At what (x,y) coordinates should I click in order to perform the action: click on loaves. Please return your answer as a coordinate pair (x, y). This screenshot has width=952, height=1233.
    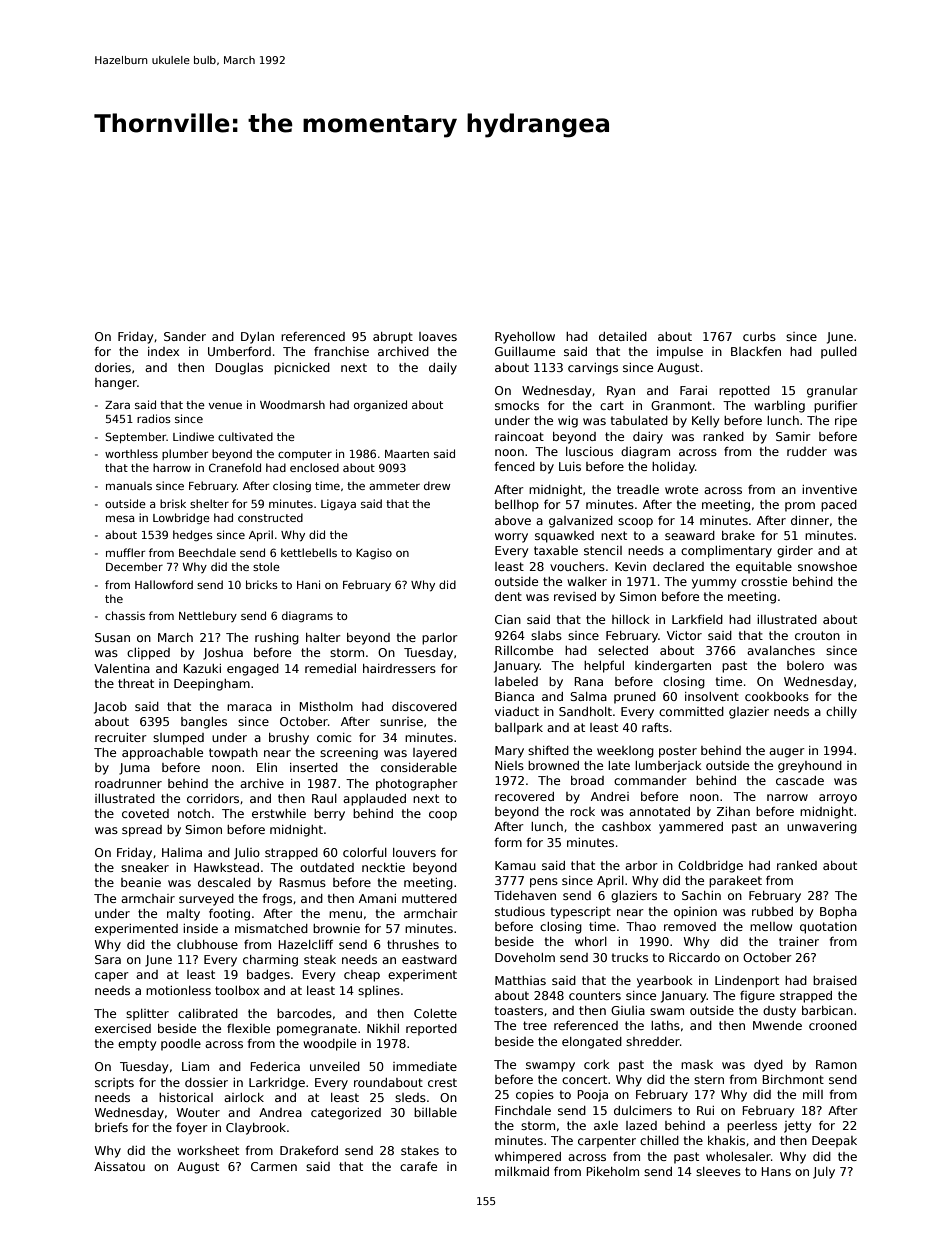
    Looking at the image, I should click on (438, 336).
